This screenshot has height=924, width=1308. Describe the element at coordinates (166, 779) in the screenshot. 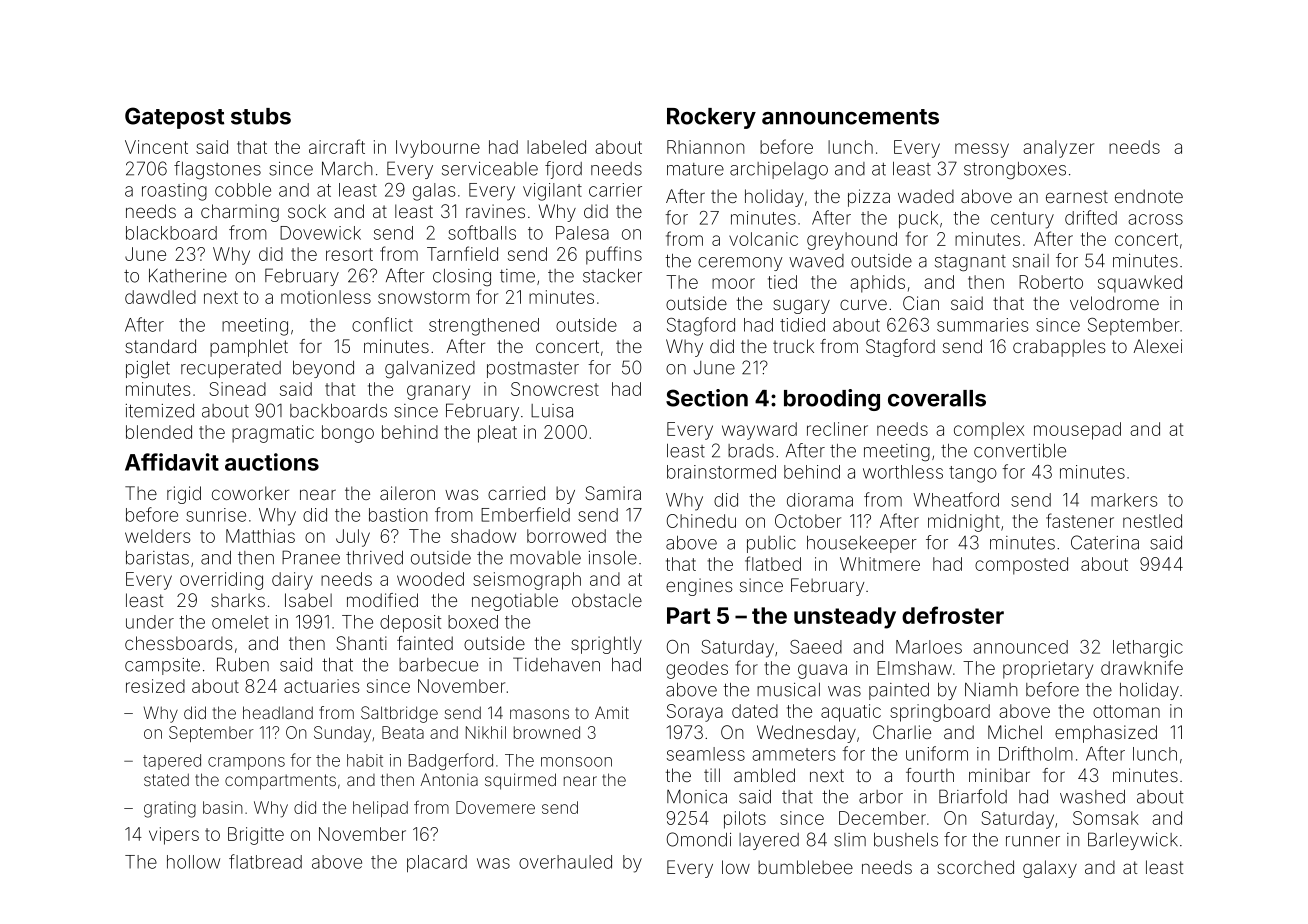

I see `stated` at that location.
